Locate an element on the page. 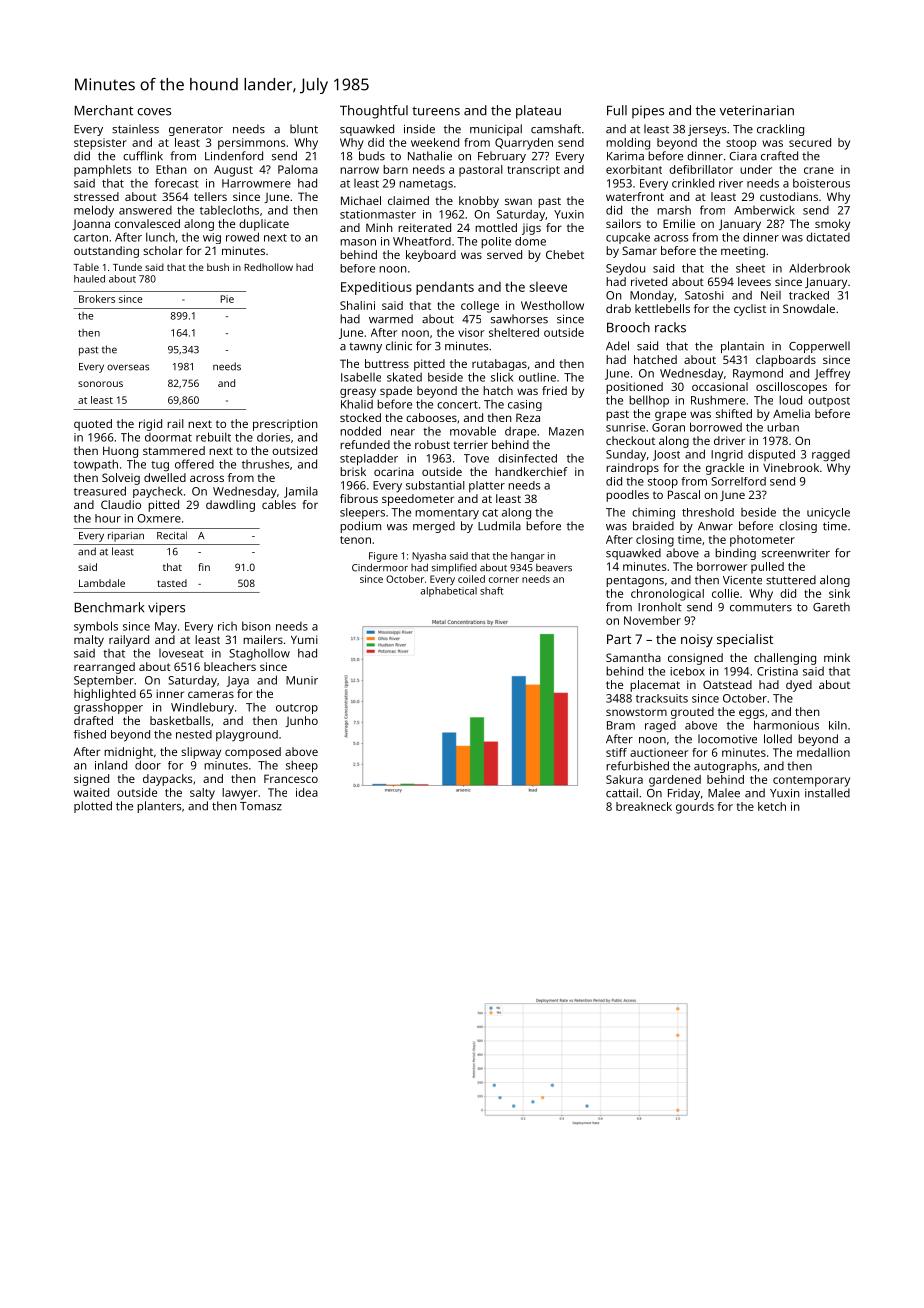  tureens is located at coordinates (436, 111).
